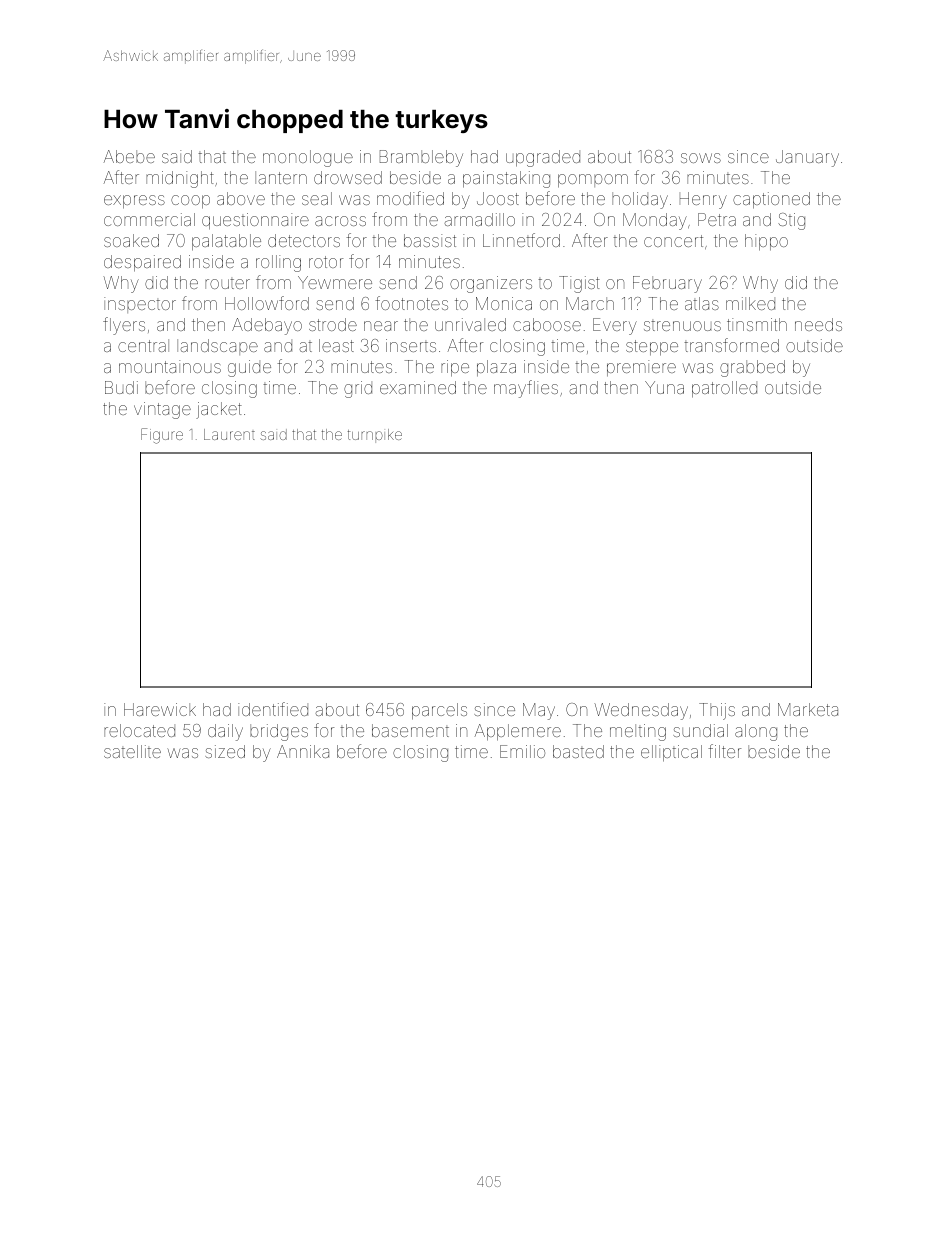 The width and height of the screenshot is (952, 1233). I want to click on Wednesday, so click(641, 711).
